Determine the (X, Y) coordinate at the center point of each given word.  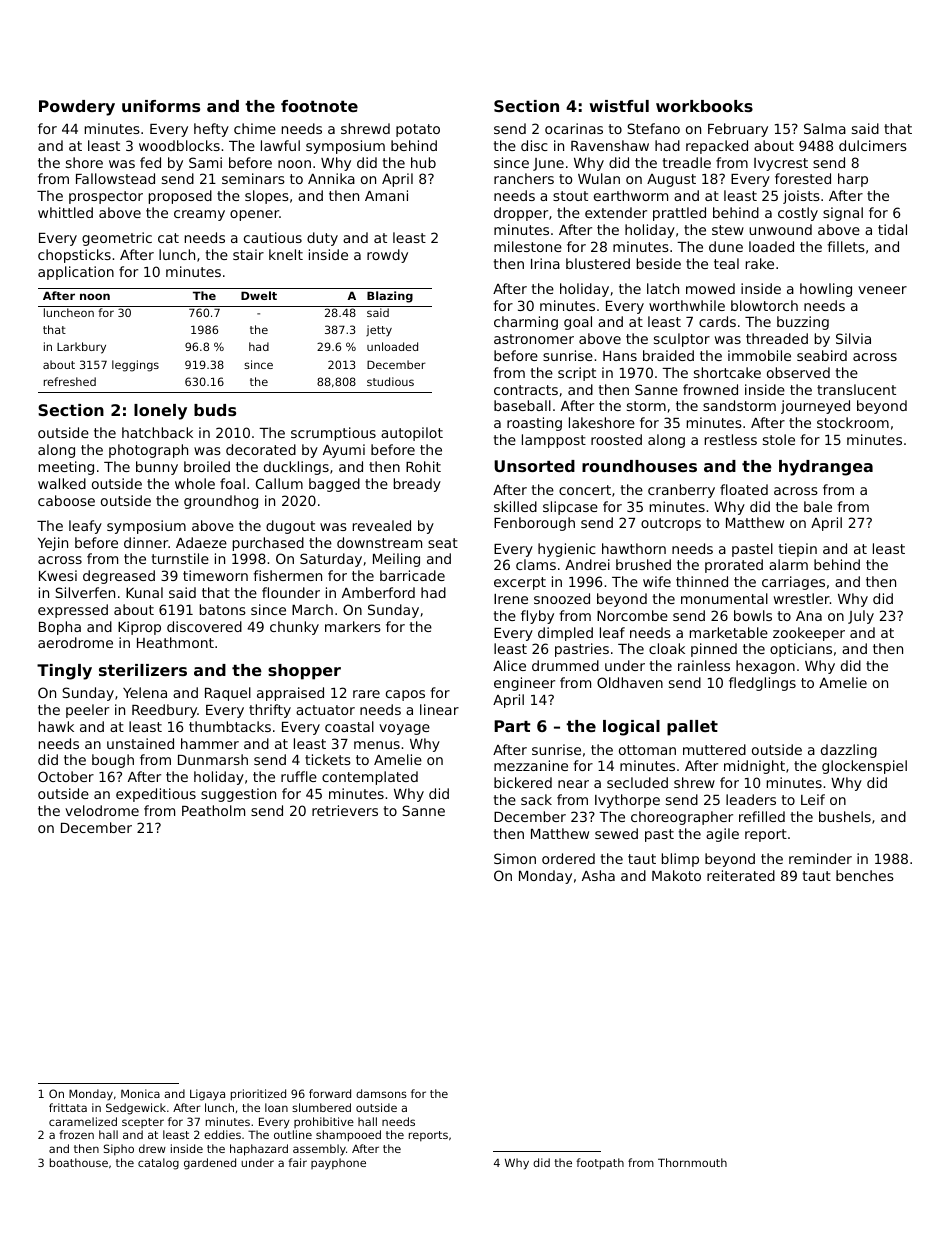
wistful (619, 106)
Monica (140, 1093)
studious (390, 381)
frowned (710, 389)
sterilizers (143, 670)
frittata (68, 1107)
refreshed (70, 381)
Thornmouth (692, 1162)
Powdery (77, 108)
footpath (600, 1164)
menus (377, 745)
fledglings (762, 684)
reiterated (741, 875)
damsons (381, 1093)
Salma (825, 128)
